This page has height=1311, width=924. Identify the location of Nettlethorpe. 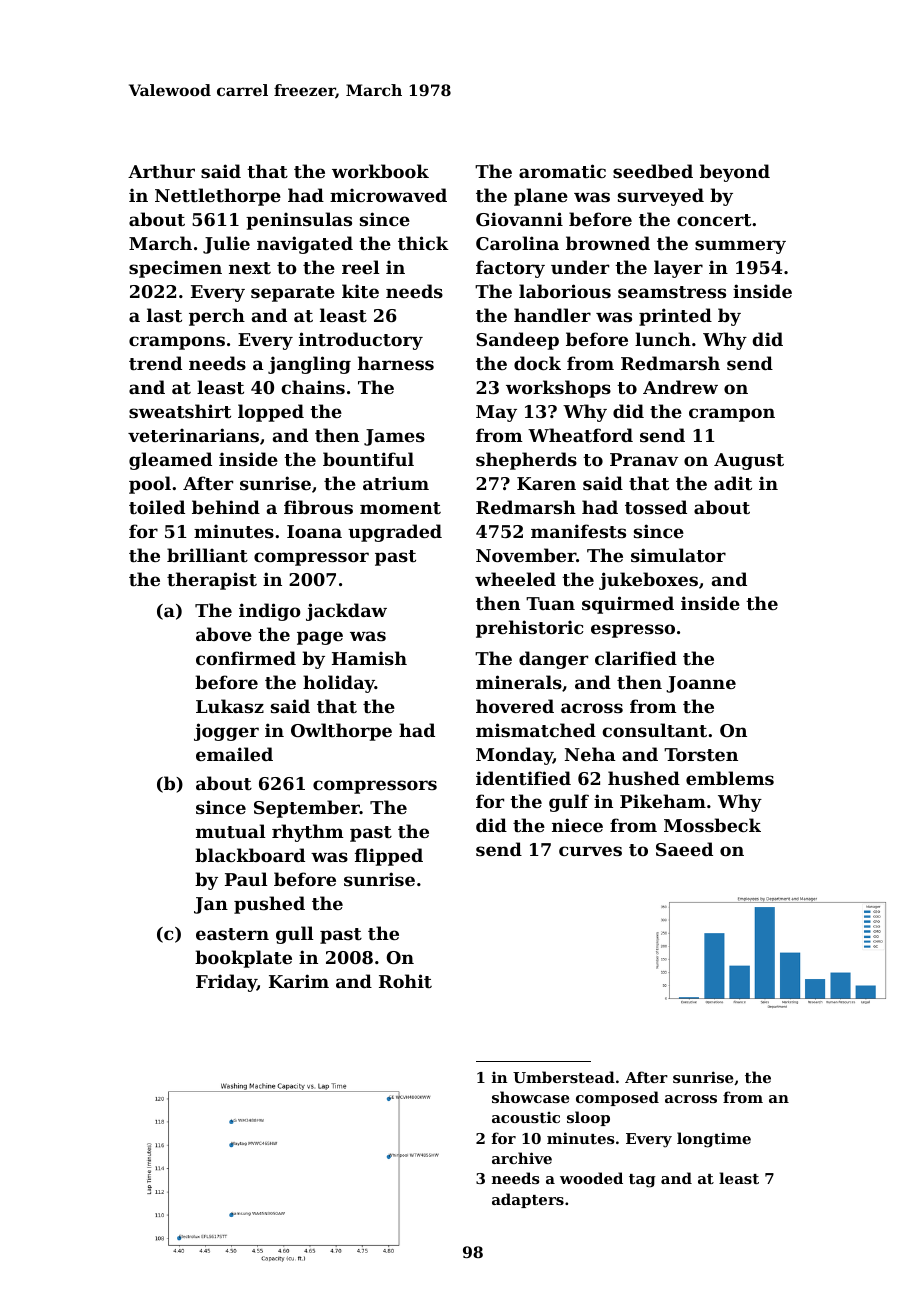
(218, 197).
